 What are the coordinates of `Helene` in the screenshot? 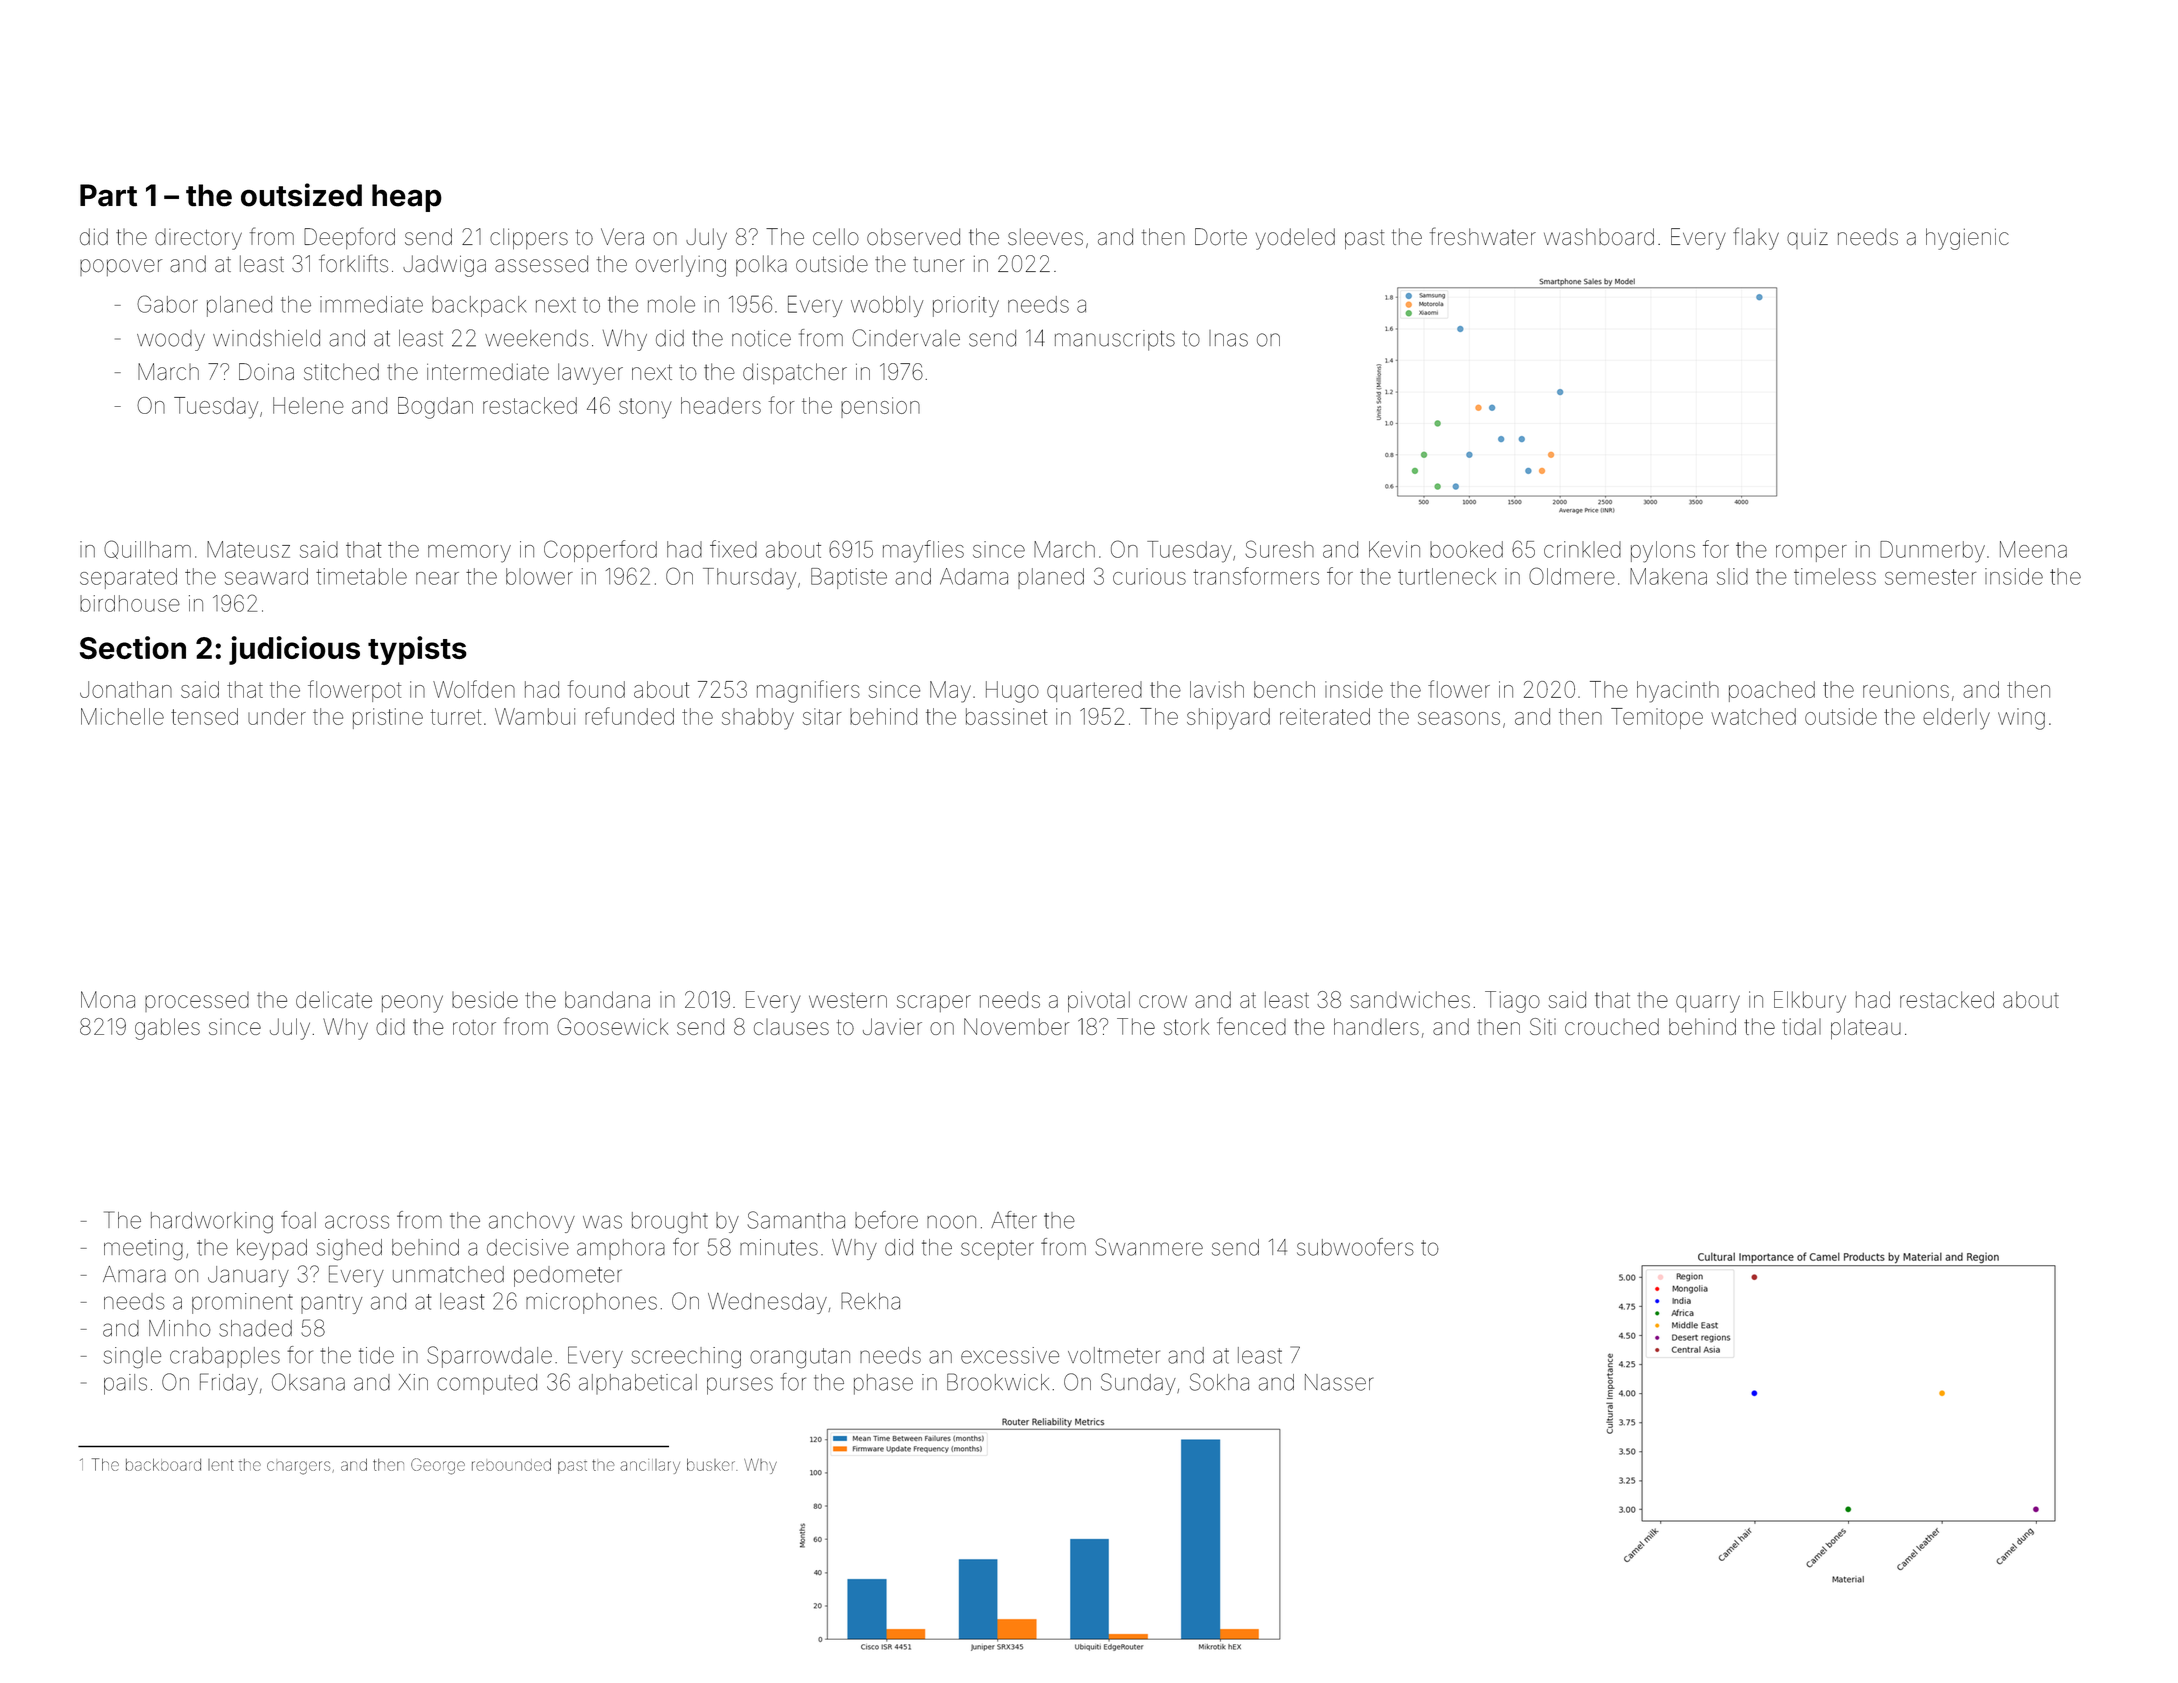 It's located at (308, 405).
